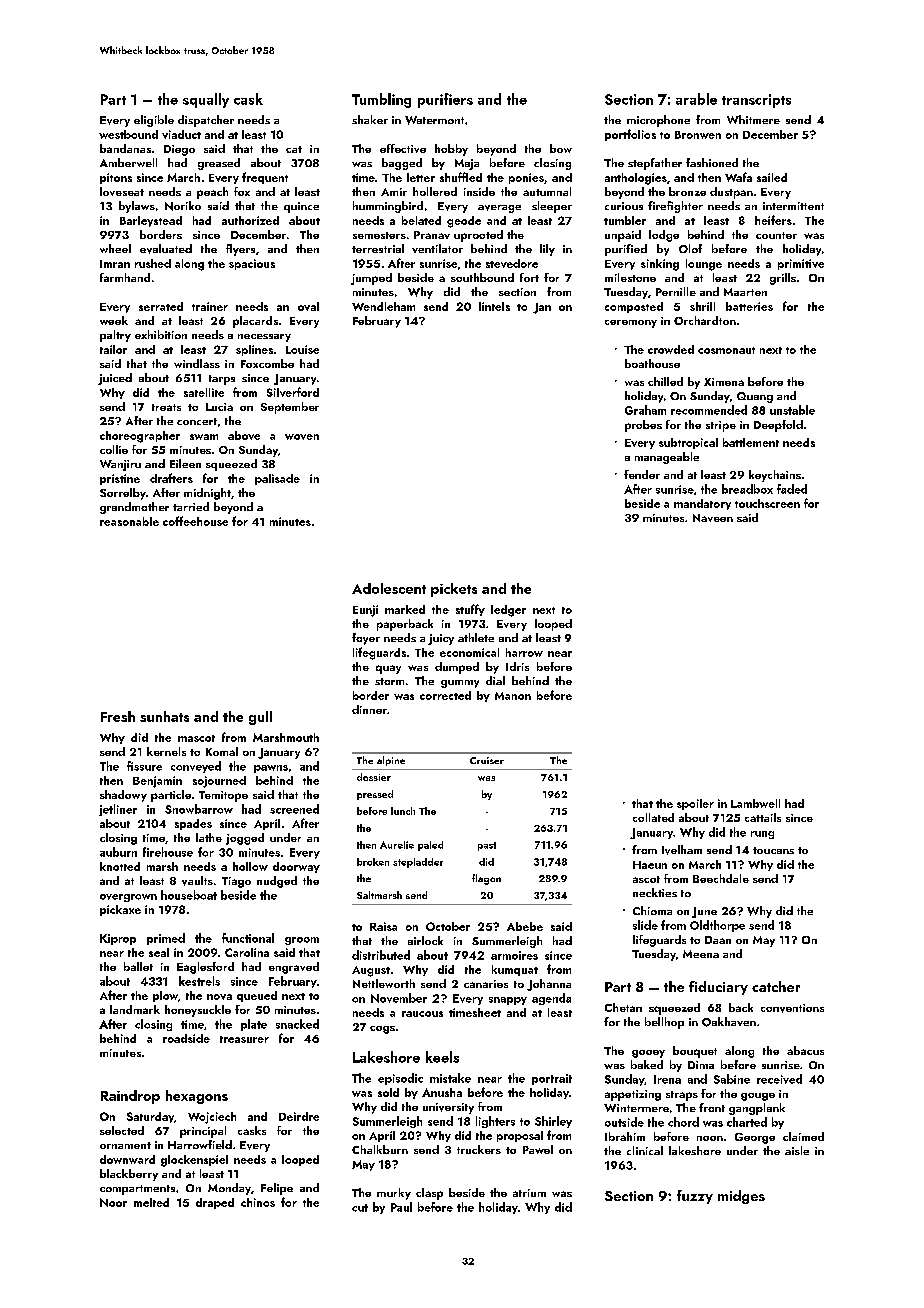 Image resolution: width=924 pixels, height=1308 pixels. I want to click on tarried, so click(191, 506).
